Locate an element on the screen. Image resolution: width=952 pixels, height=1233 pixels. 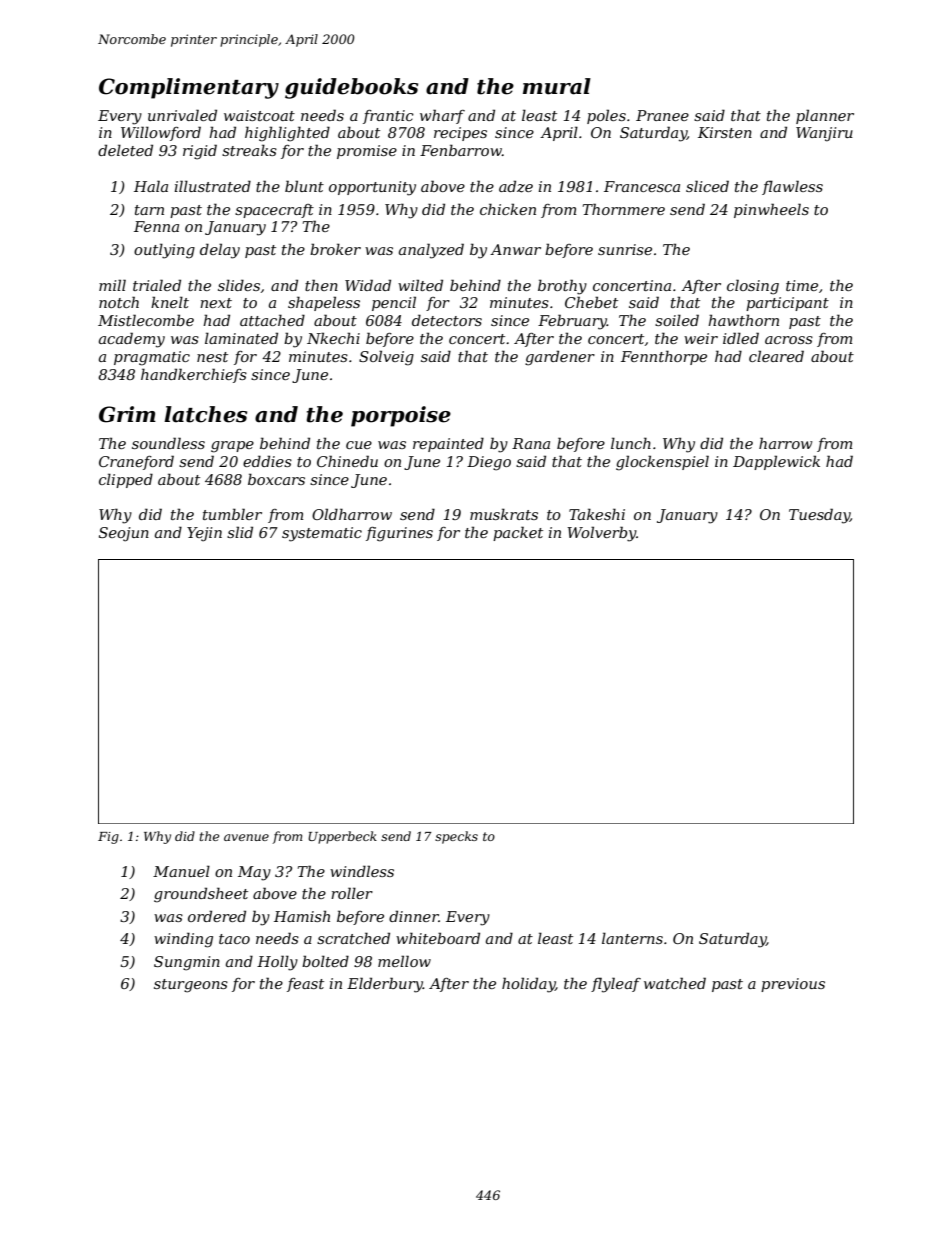
mural is located at coordinates (557, 86).
